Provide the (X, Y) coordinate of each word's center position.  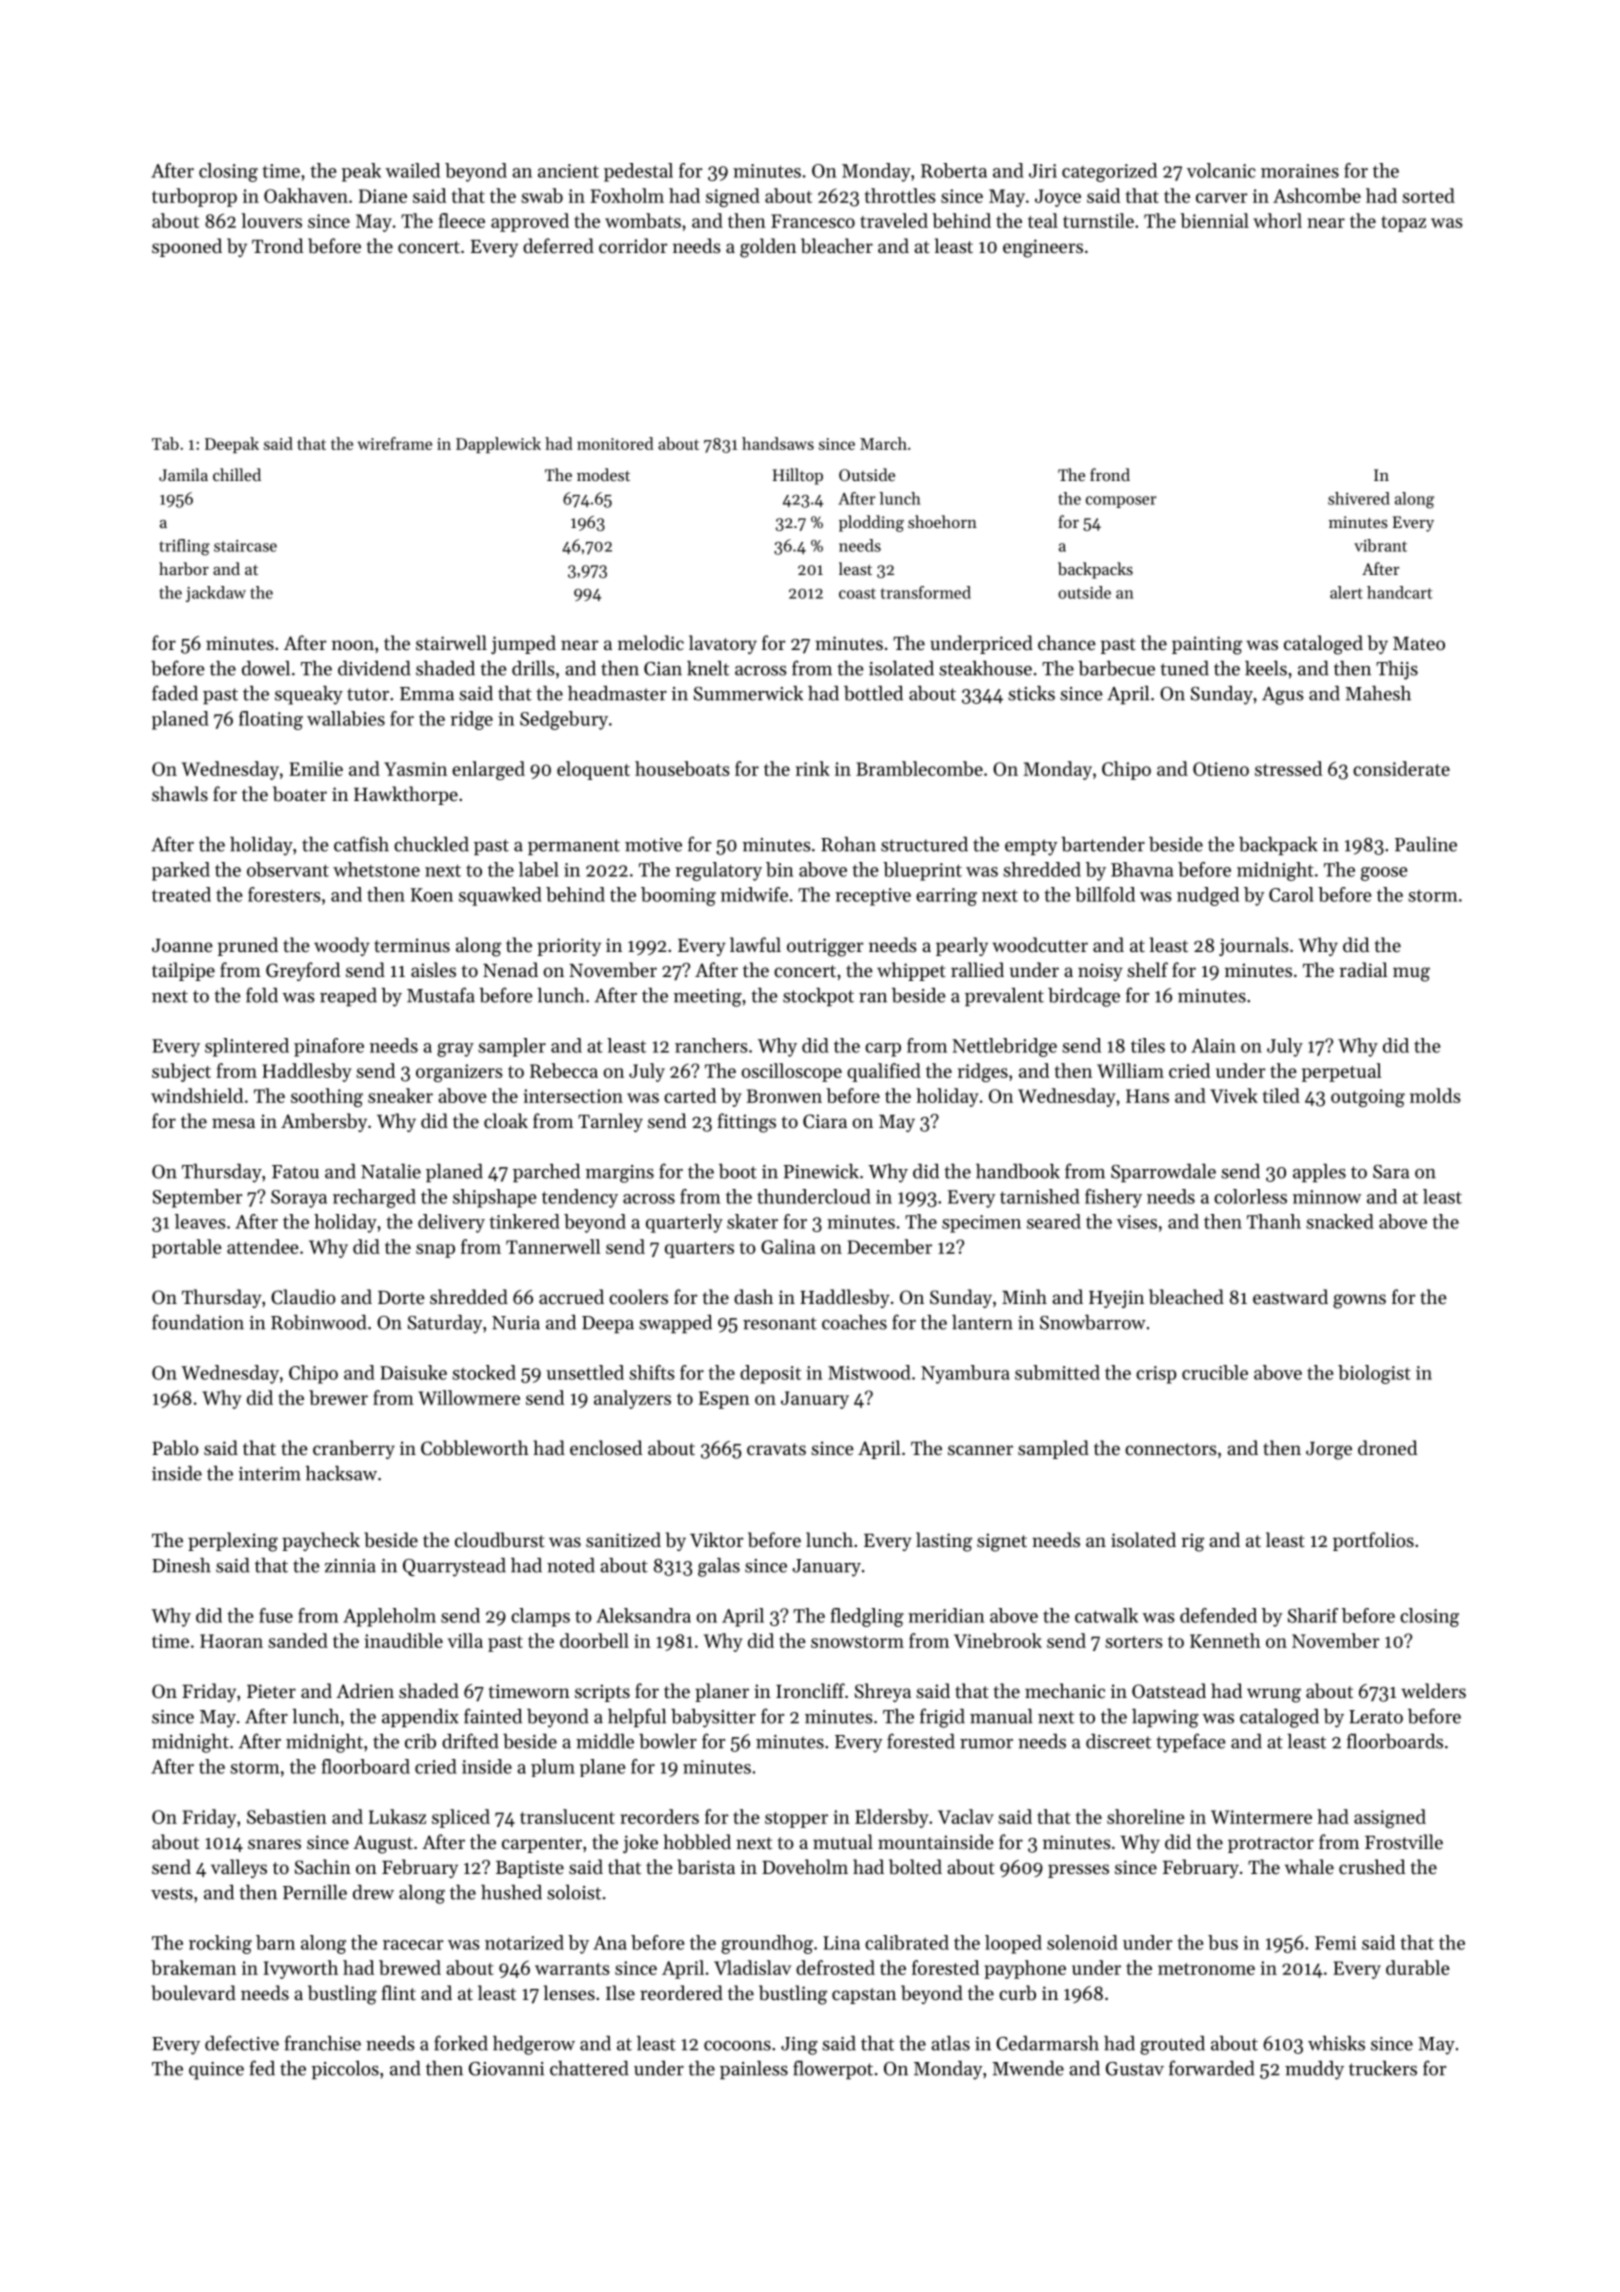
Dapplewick (498, 445)
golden (768, 248)
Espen (724, 1400)
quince (216, 2071)
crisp (1156, 1375)
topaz (1403, 224)
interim (270, 1474)
